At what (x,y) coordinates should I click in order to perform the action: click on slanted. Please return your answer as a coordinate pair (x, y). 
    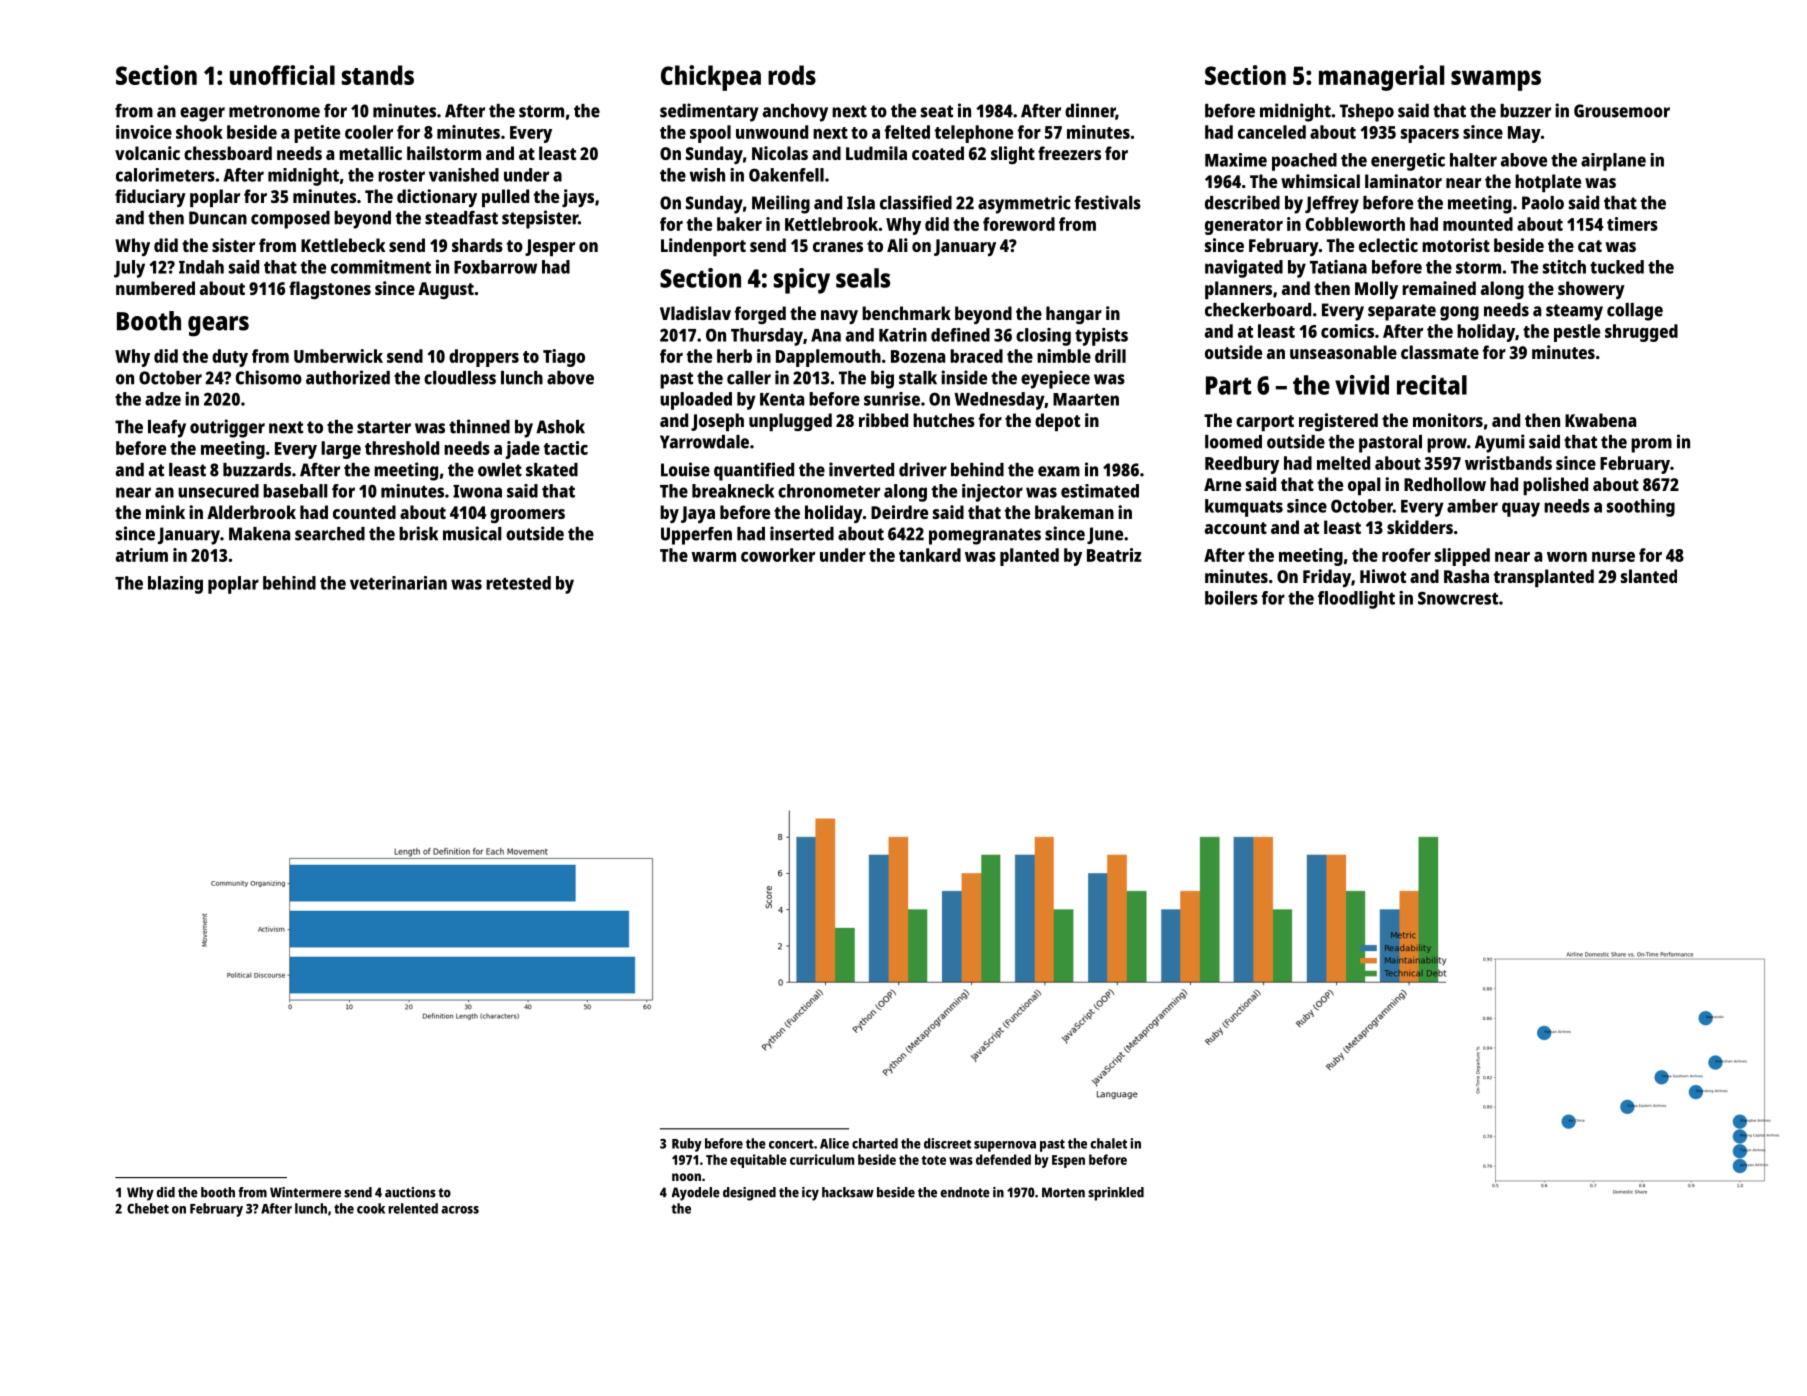
    Looking at the image, I should click on (1649, 576).
